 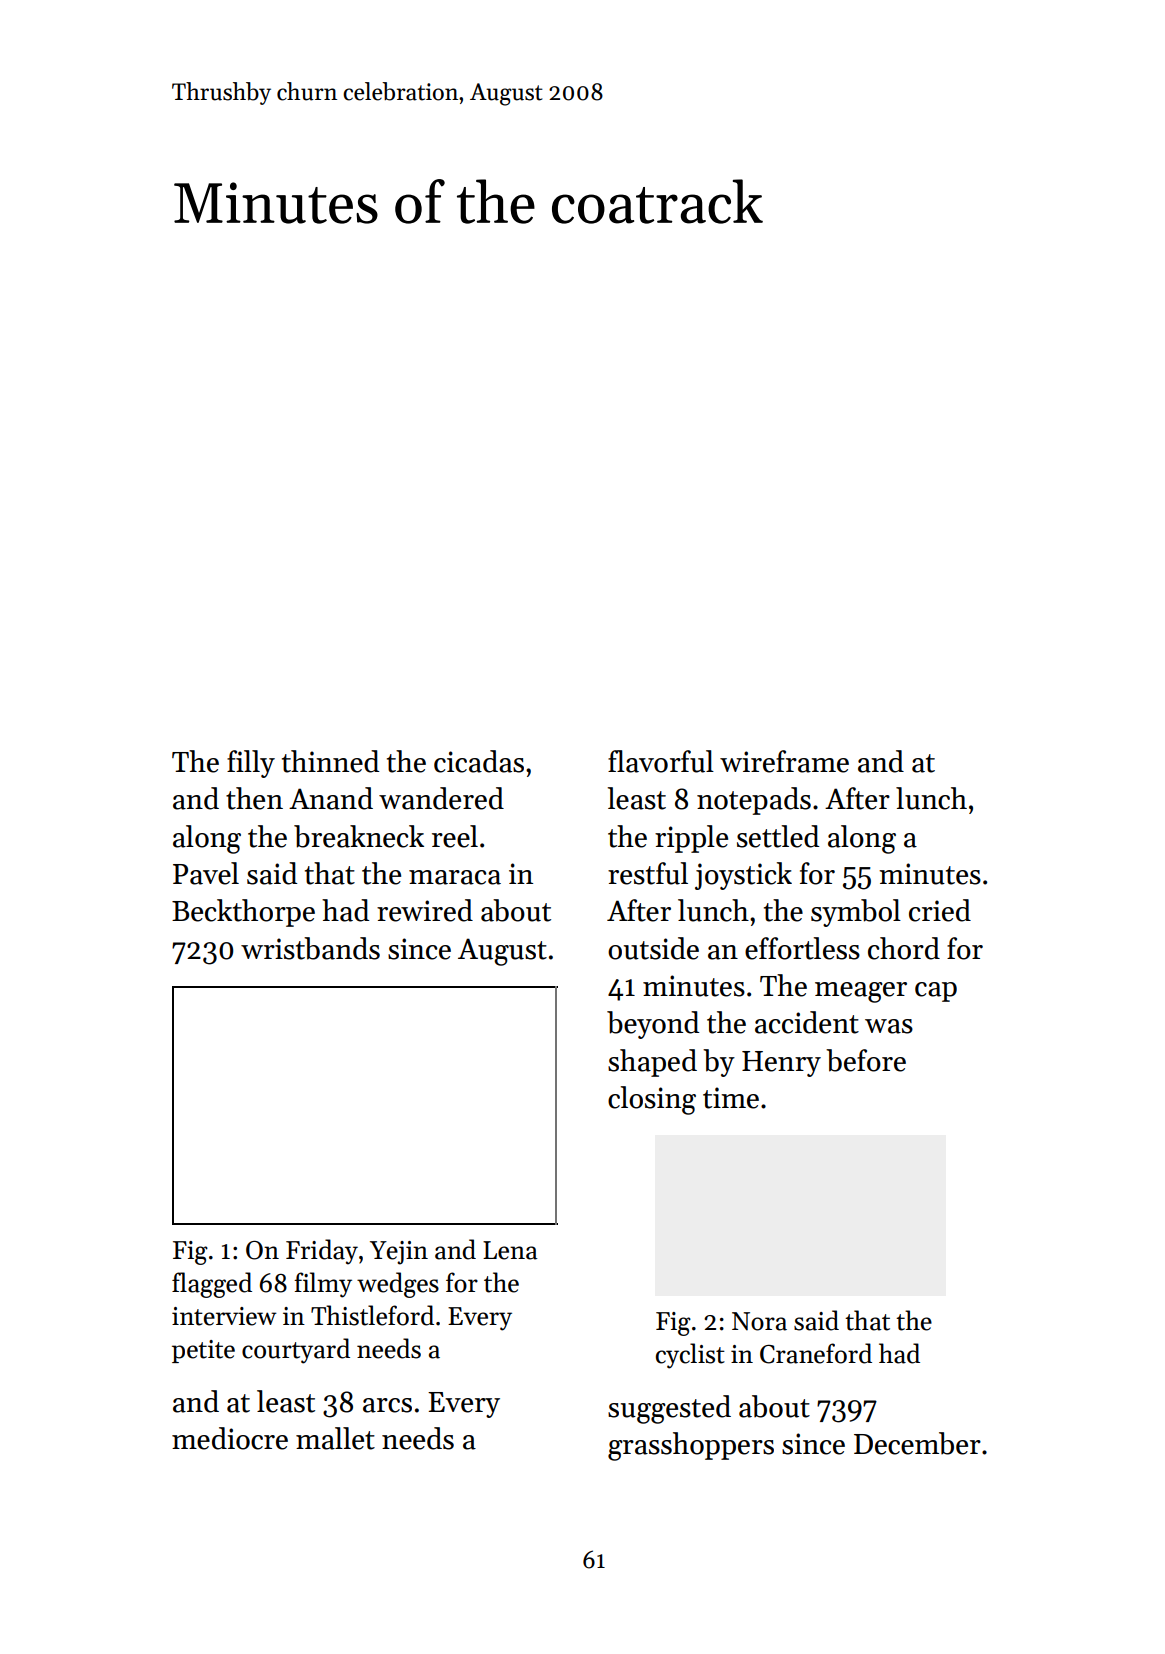 I want to click on cap, so click(x=936, y=992).
